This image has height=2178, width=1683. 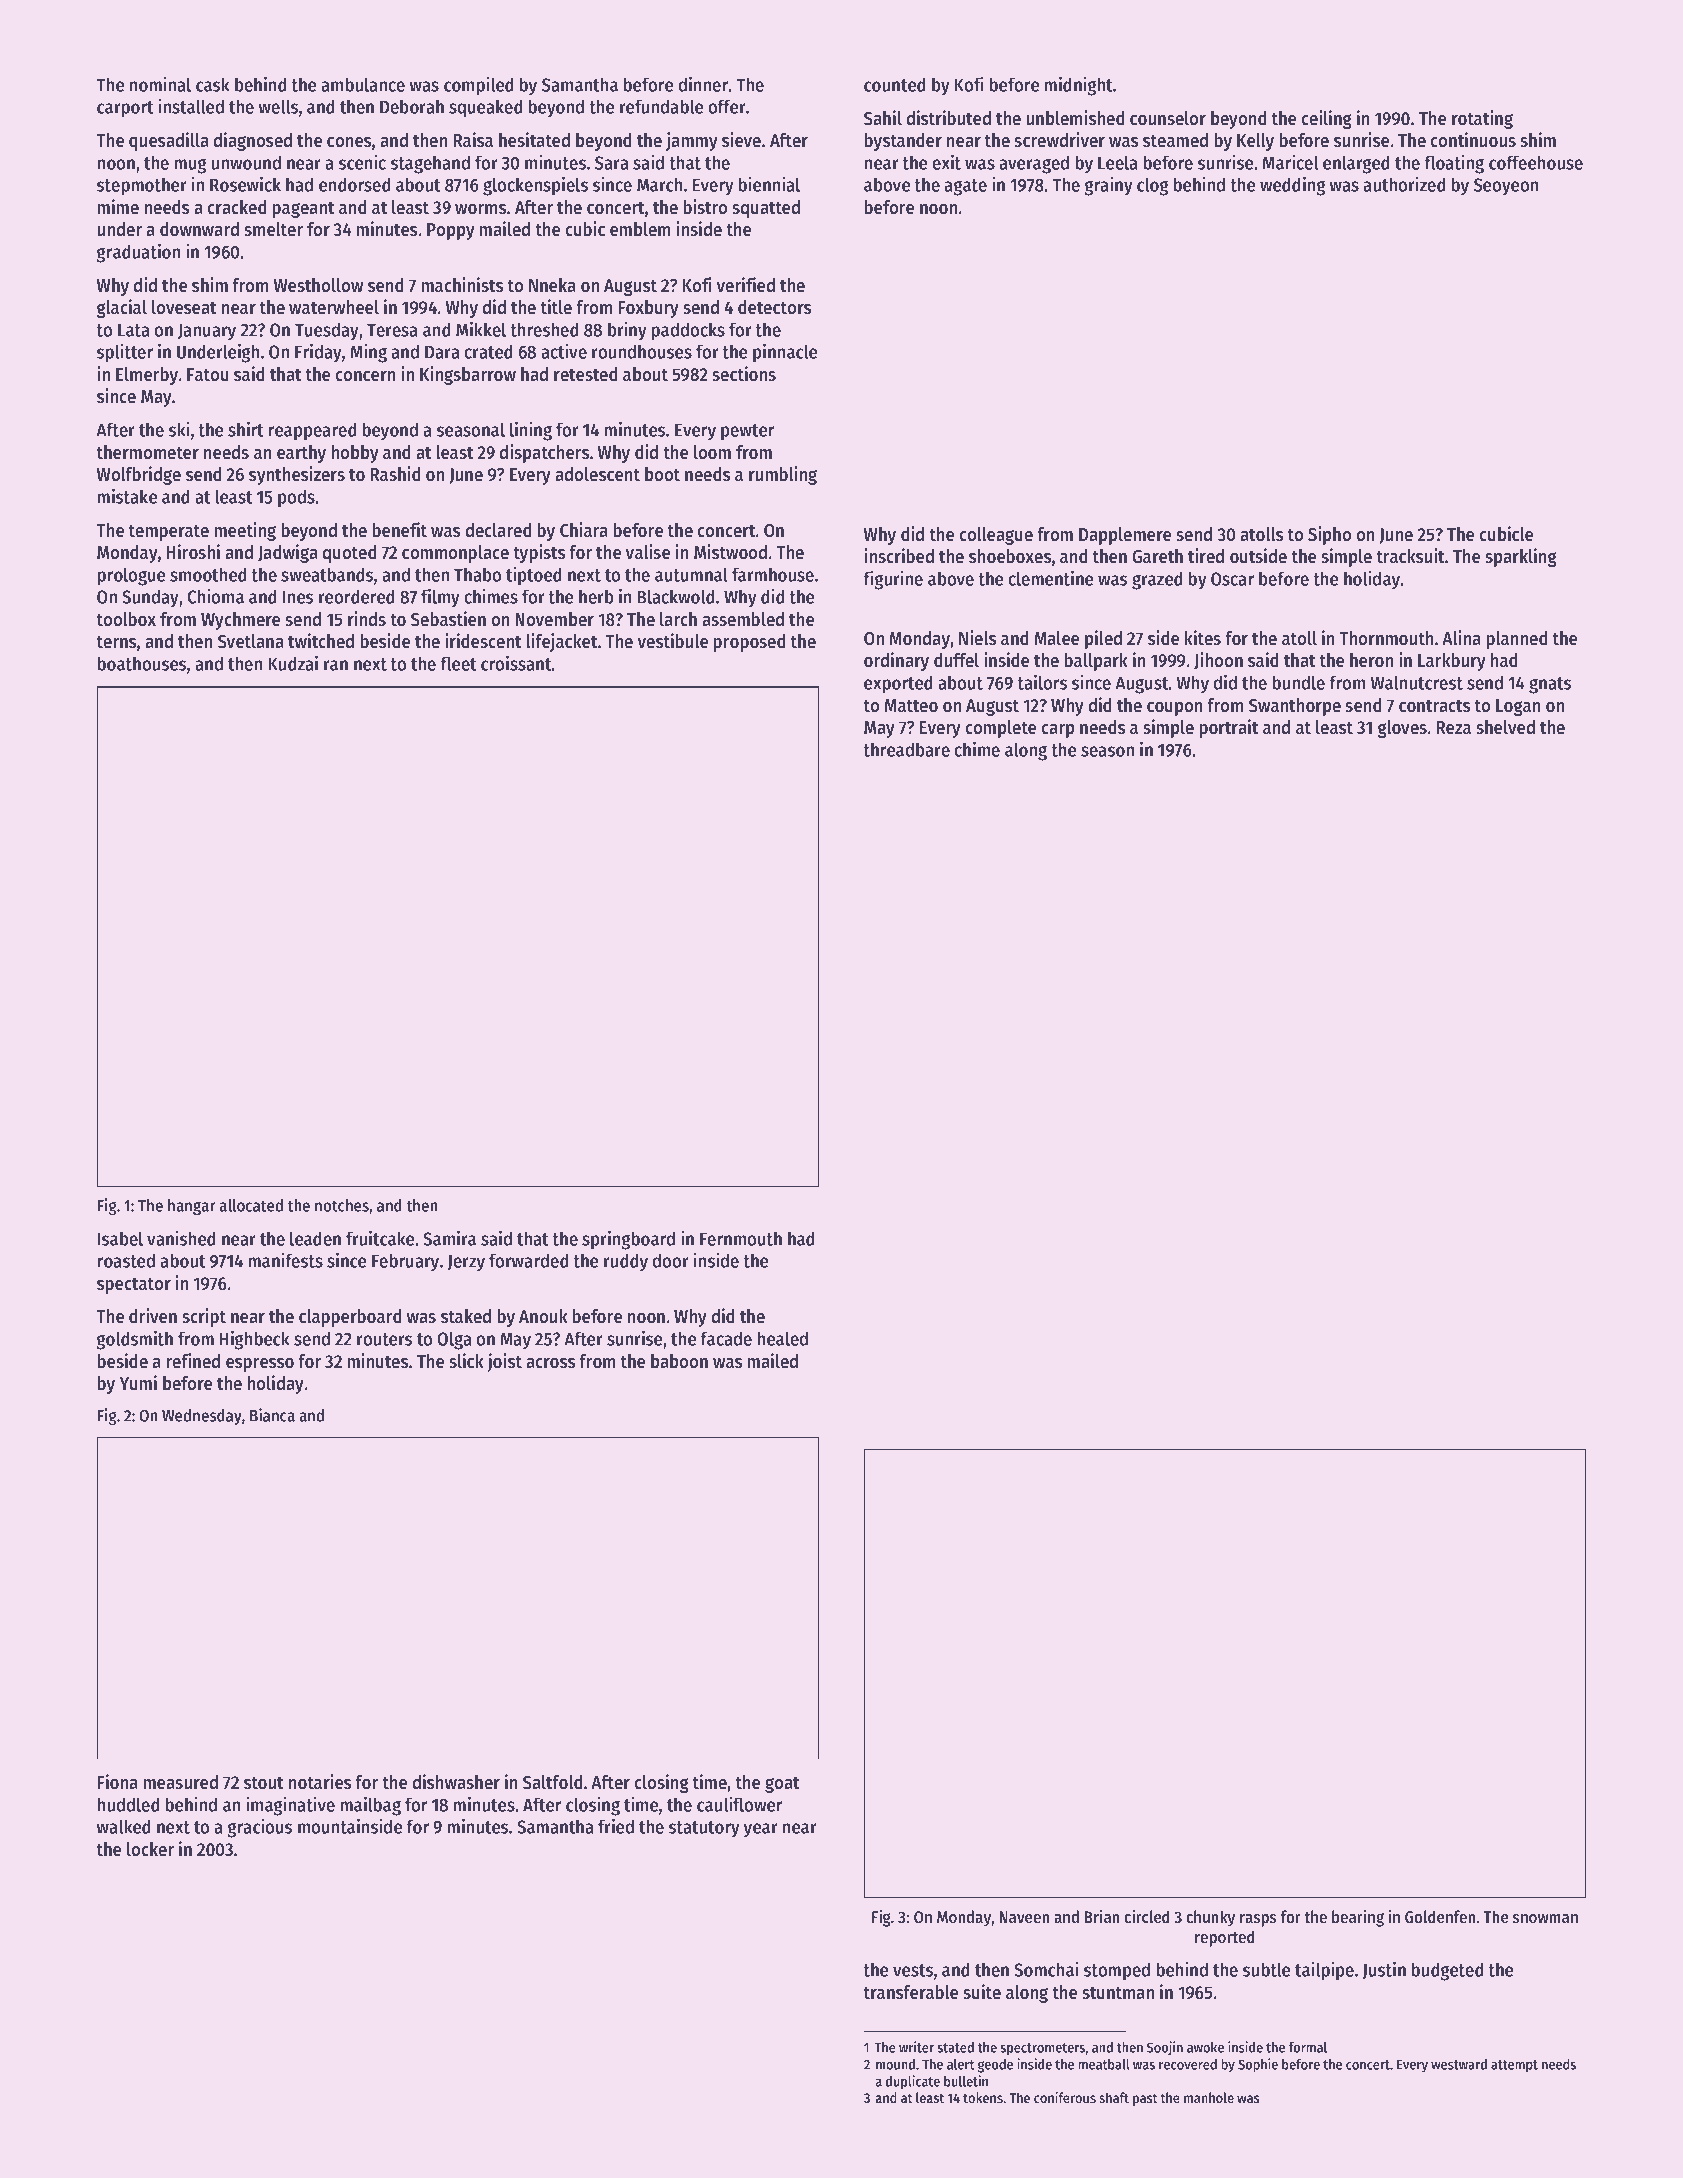 I want to click on averaged, so click(x=1034, y=164).
